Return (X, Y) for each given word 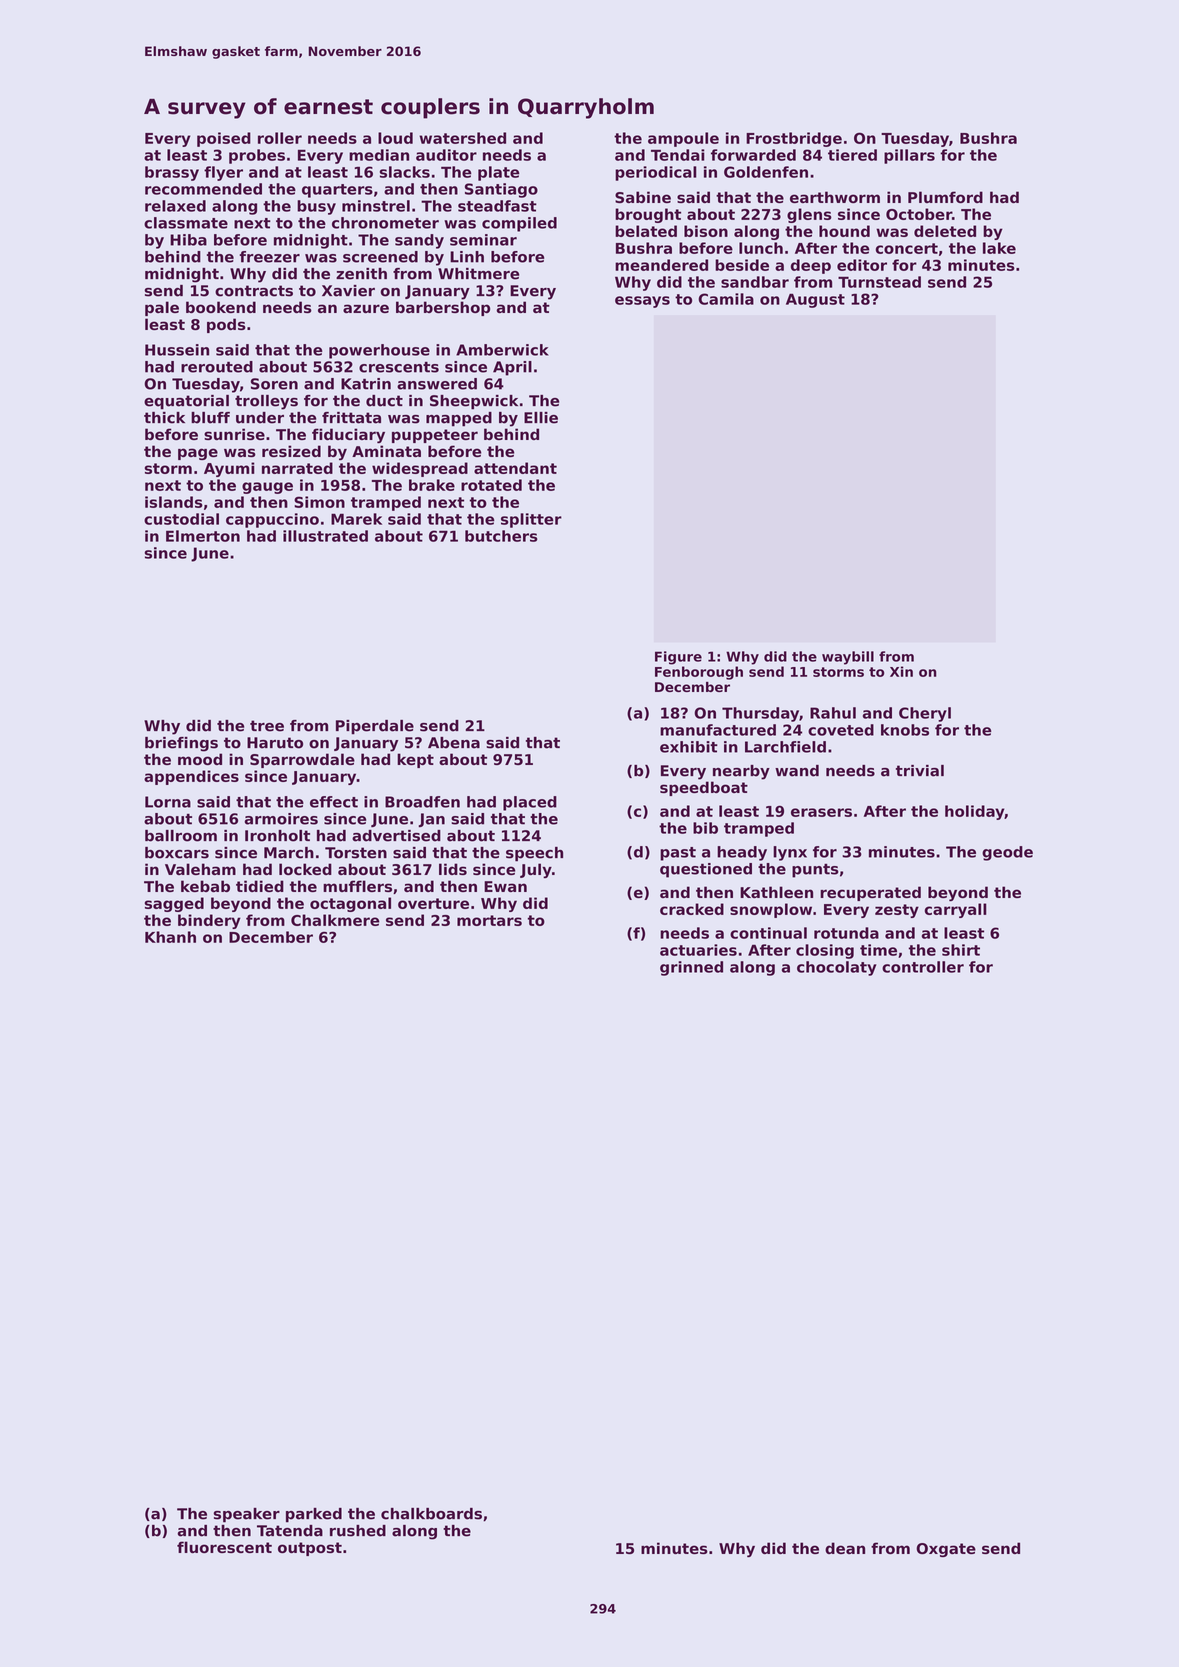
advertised (396, 836)
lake (999, 248)
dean (845, 1548)
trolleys (266, 402)
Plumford (945, 197)
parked (314, 1515)
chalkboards (431, 1514)
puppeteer (435, 436)
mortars (489, 920)
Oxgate (946, 1550)
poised (224, 139)
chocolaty (837, 968)
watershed (462, 138)
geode (1007, 853)
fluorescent (224, 1547)
